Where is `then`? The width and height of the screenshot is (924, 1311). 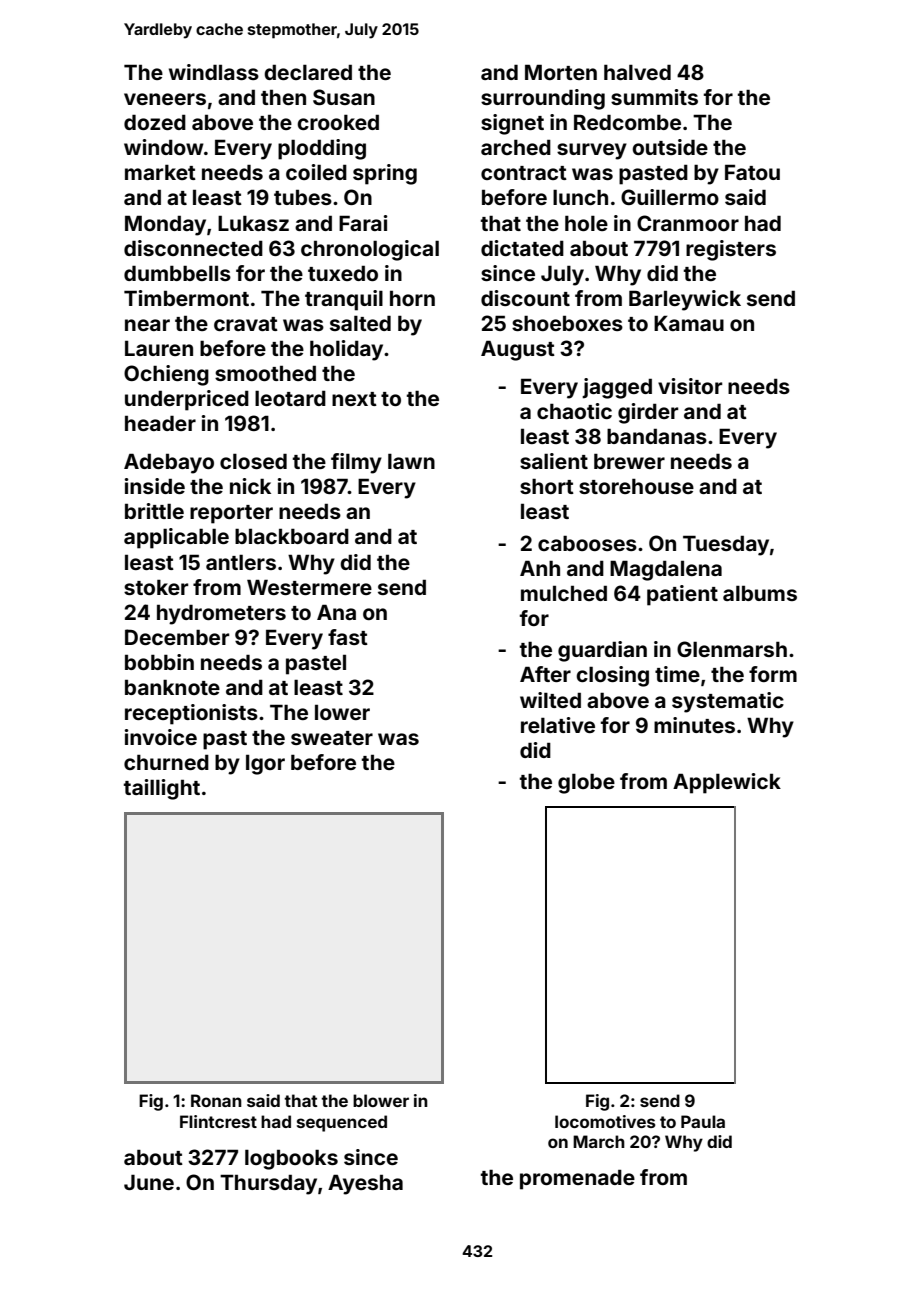
then is located at coordinates (283, 97).
